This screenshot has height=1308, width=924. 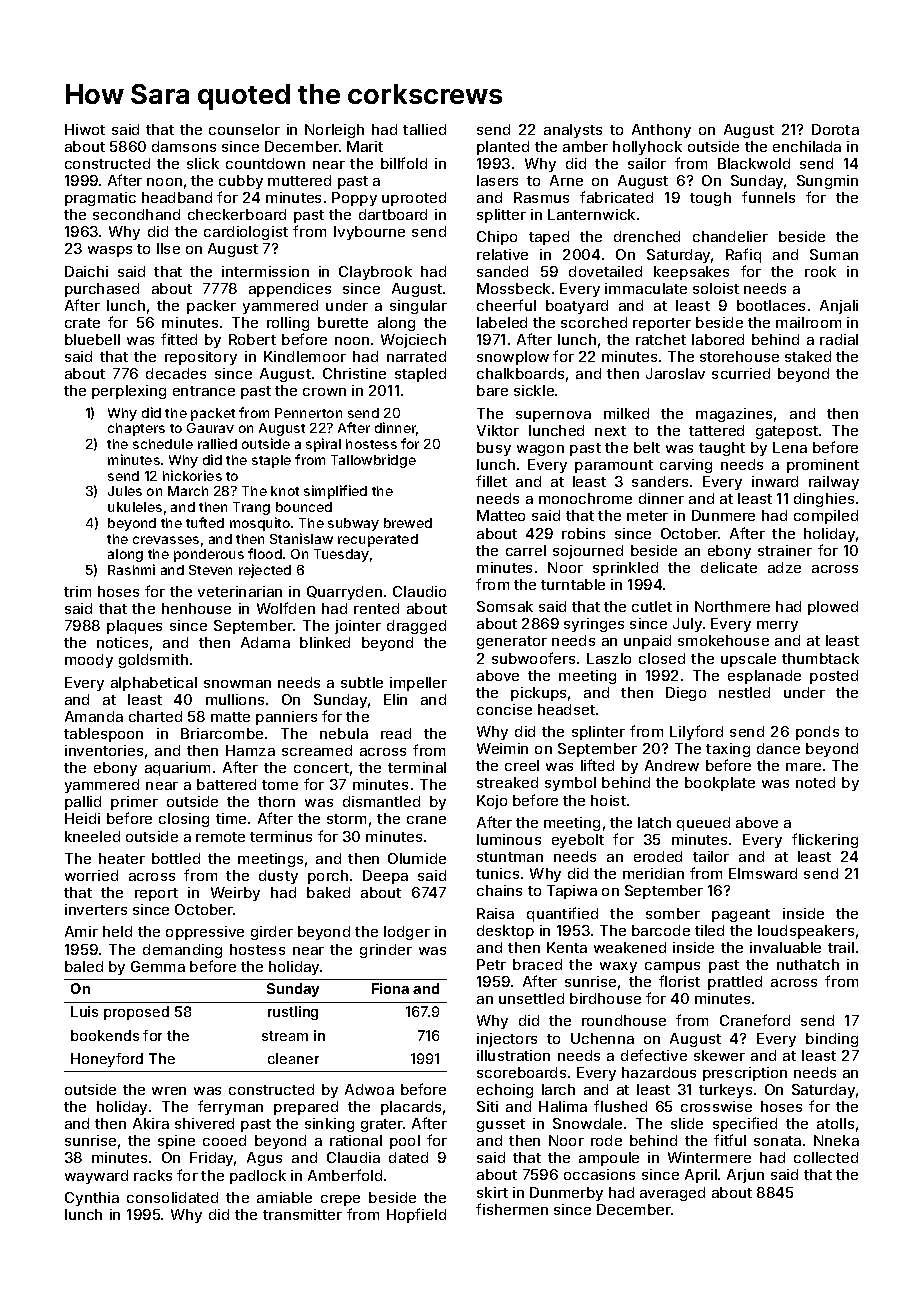 What do you see at coordinates (512, 1209) in the screenshot?
I see `fishermen` at bounding box center [512, 1209].
